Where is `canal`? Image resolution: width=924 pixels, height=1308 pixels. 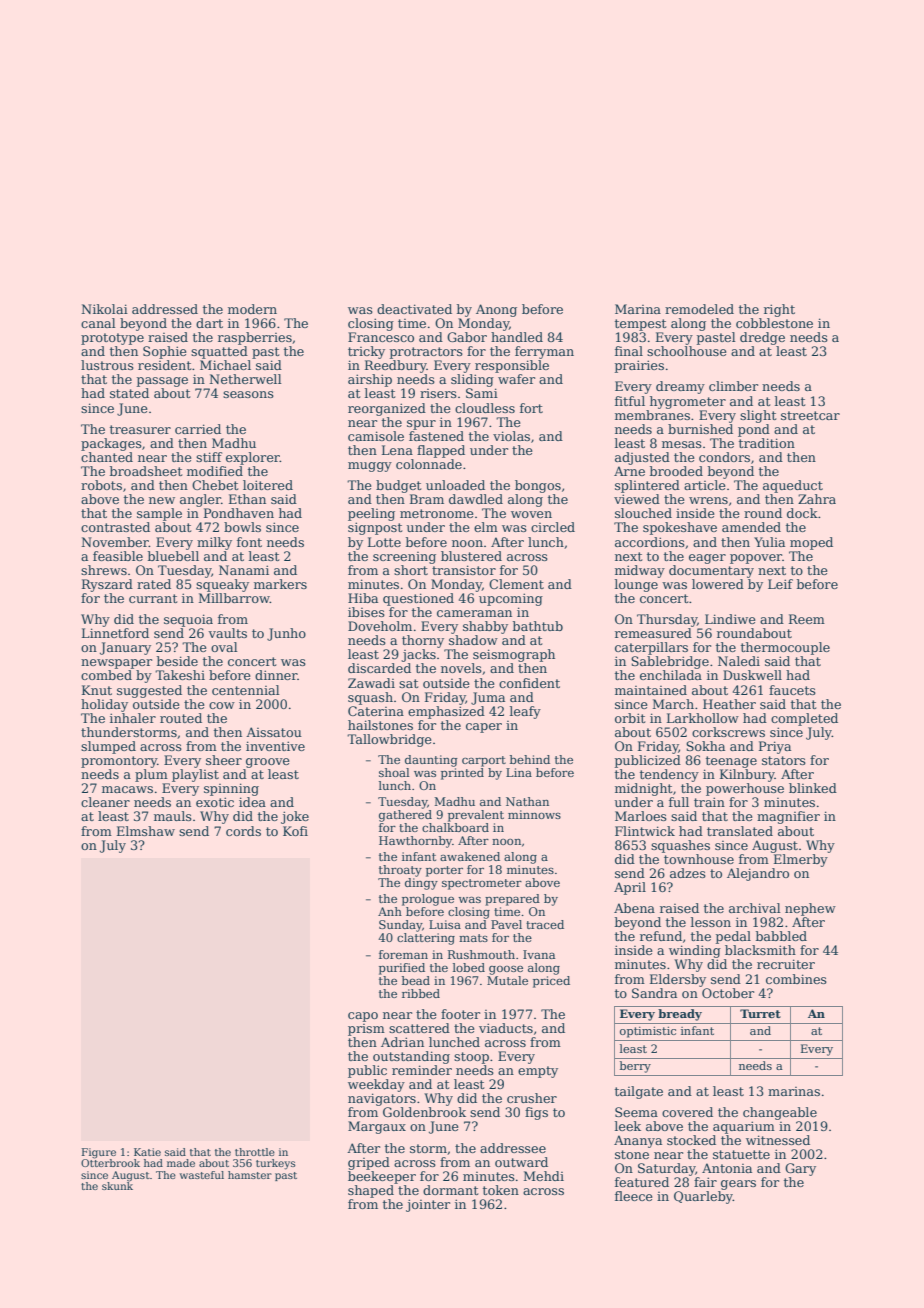 canal is located at coordinates (98, 323).
